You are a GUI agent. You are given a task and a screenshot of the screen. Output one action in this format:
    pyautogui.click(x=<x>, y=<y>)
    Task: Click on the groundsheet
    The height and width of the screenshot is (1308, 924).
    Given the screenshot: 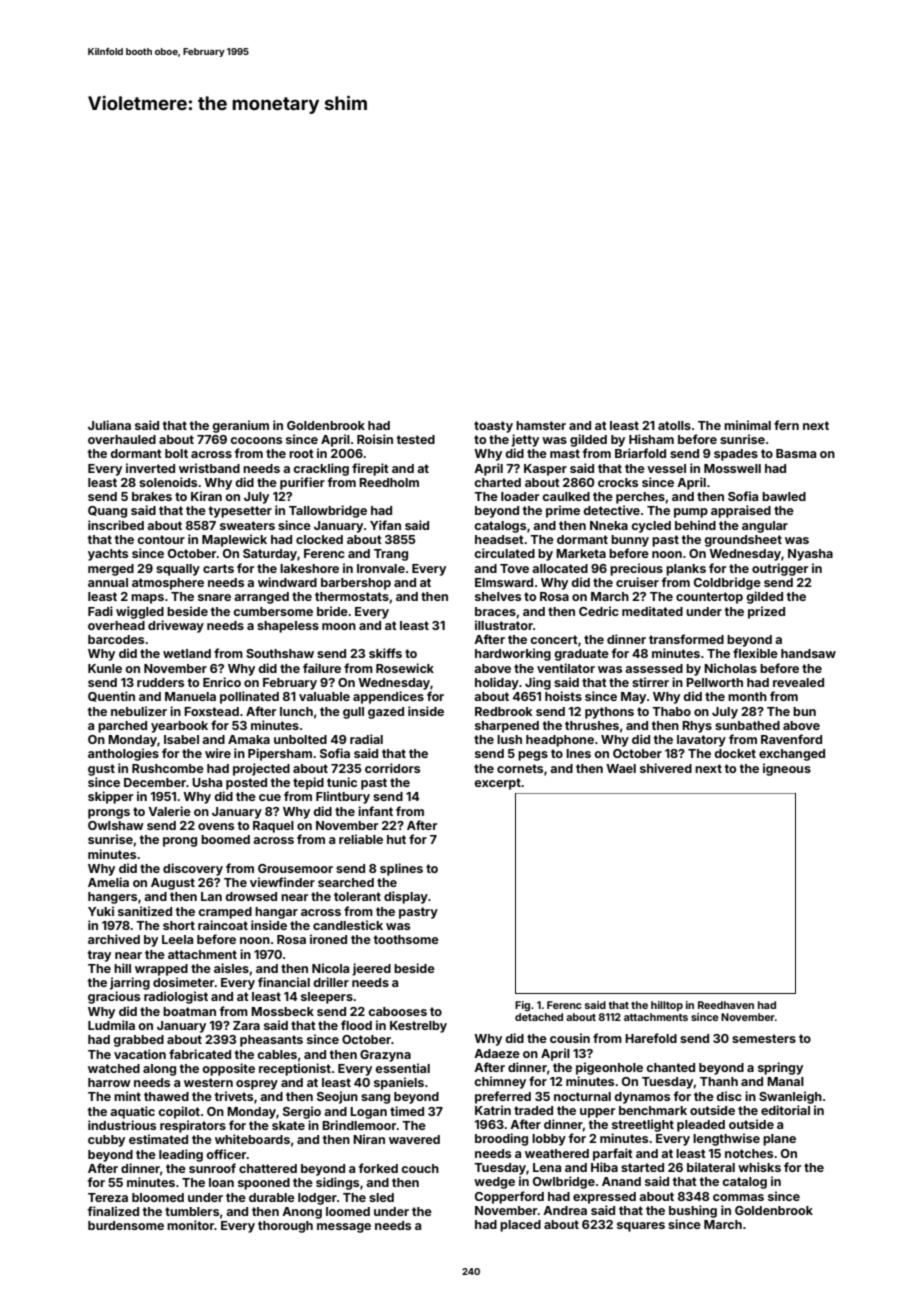 What is the action you would take?
    pyautogui.click(x=743, y=541)
